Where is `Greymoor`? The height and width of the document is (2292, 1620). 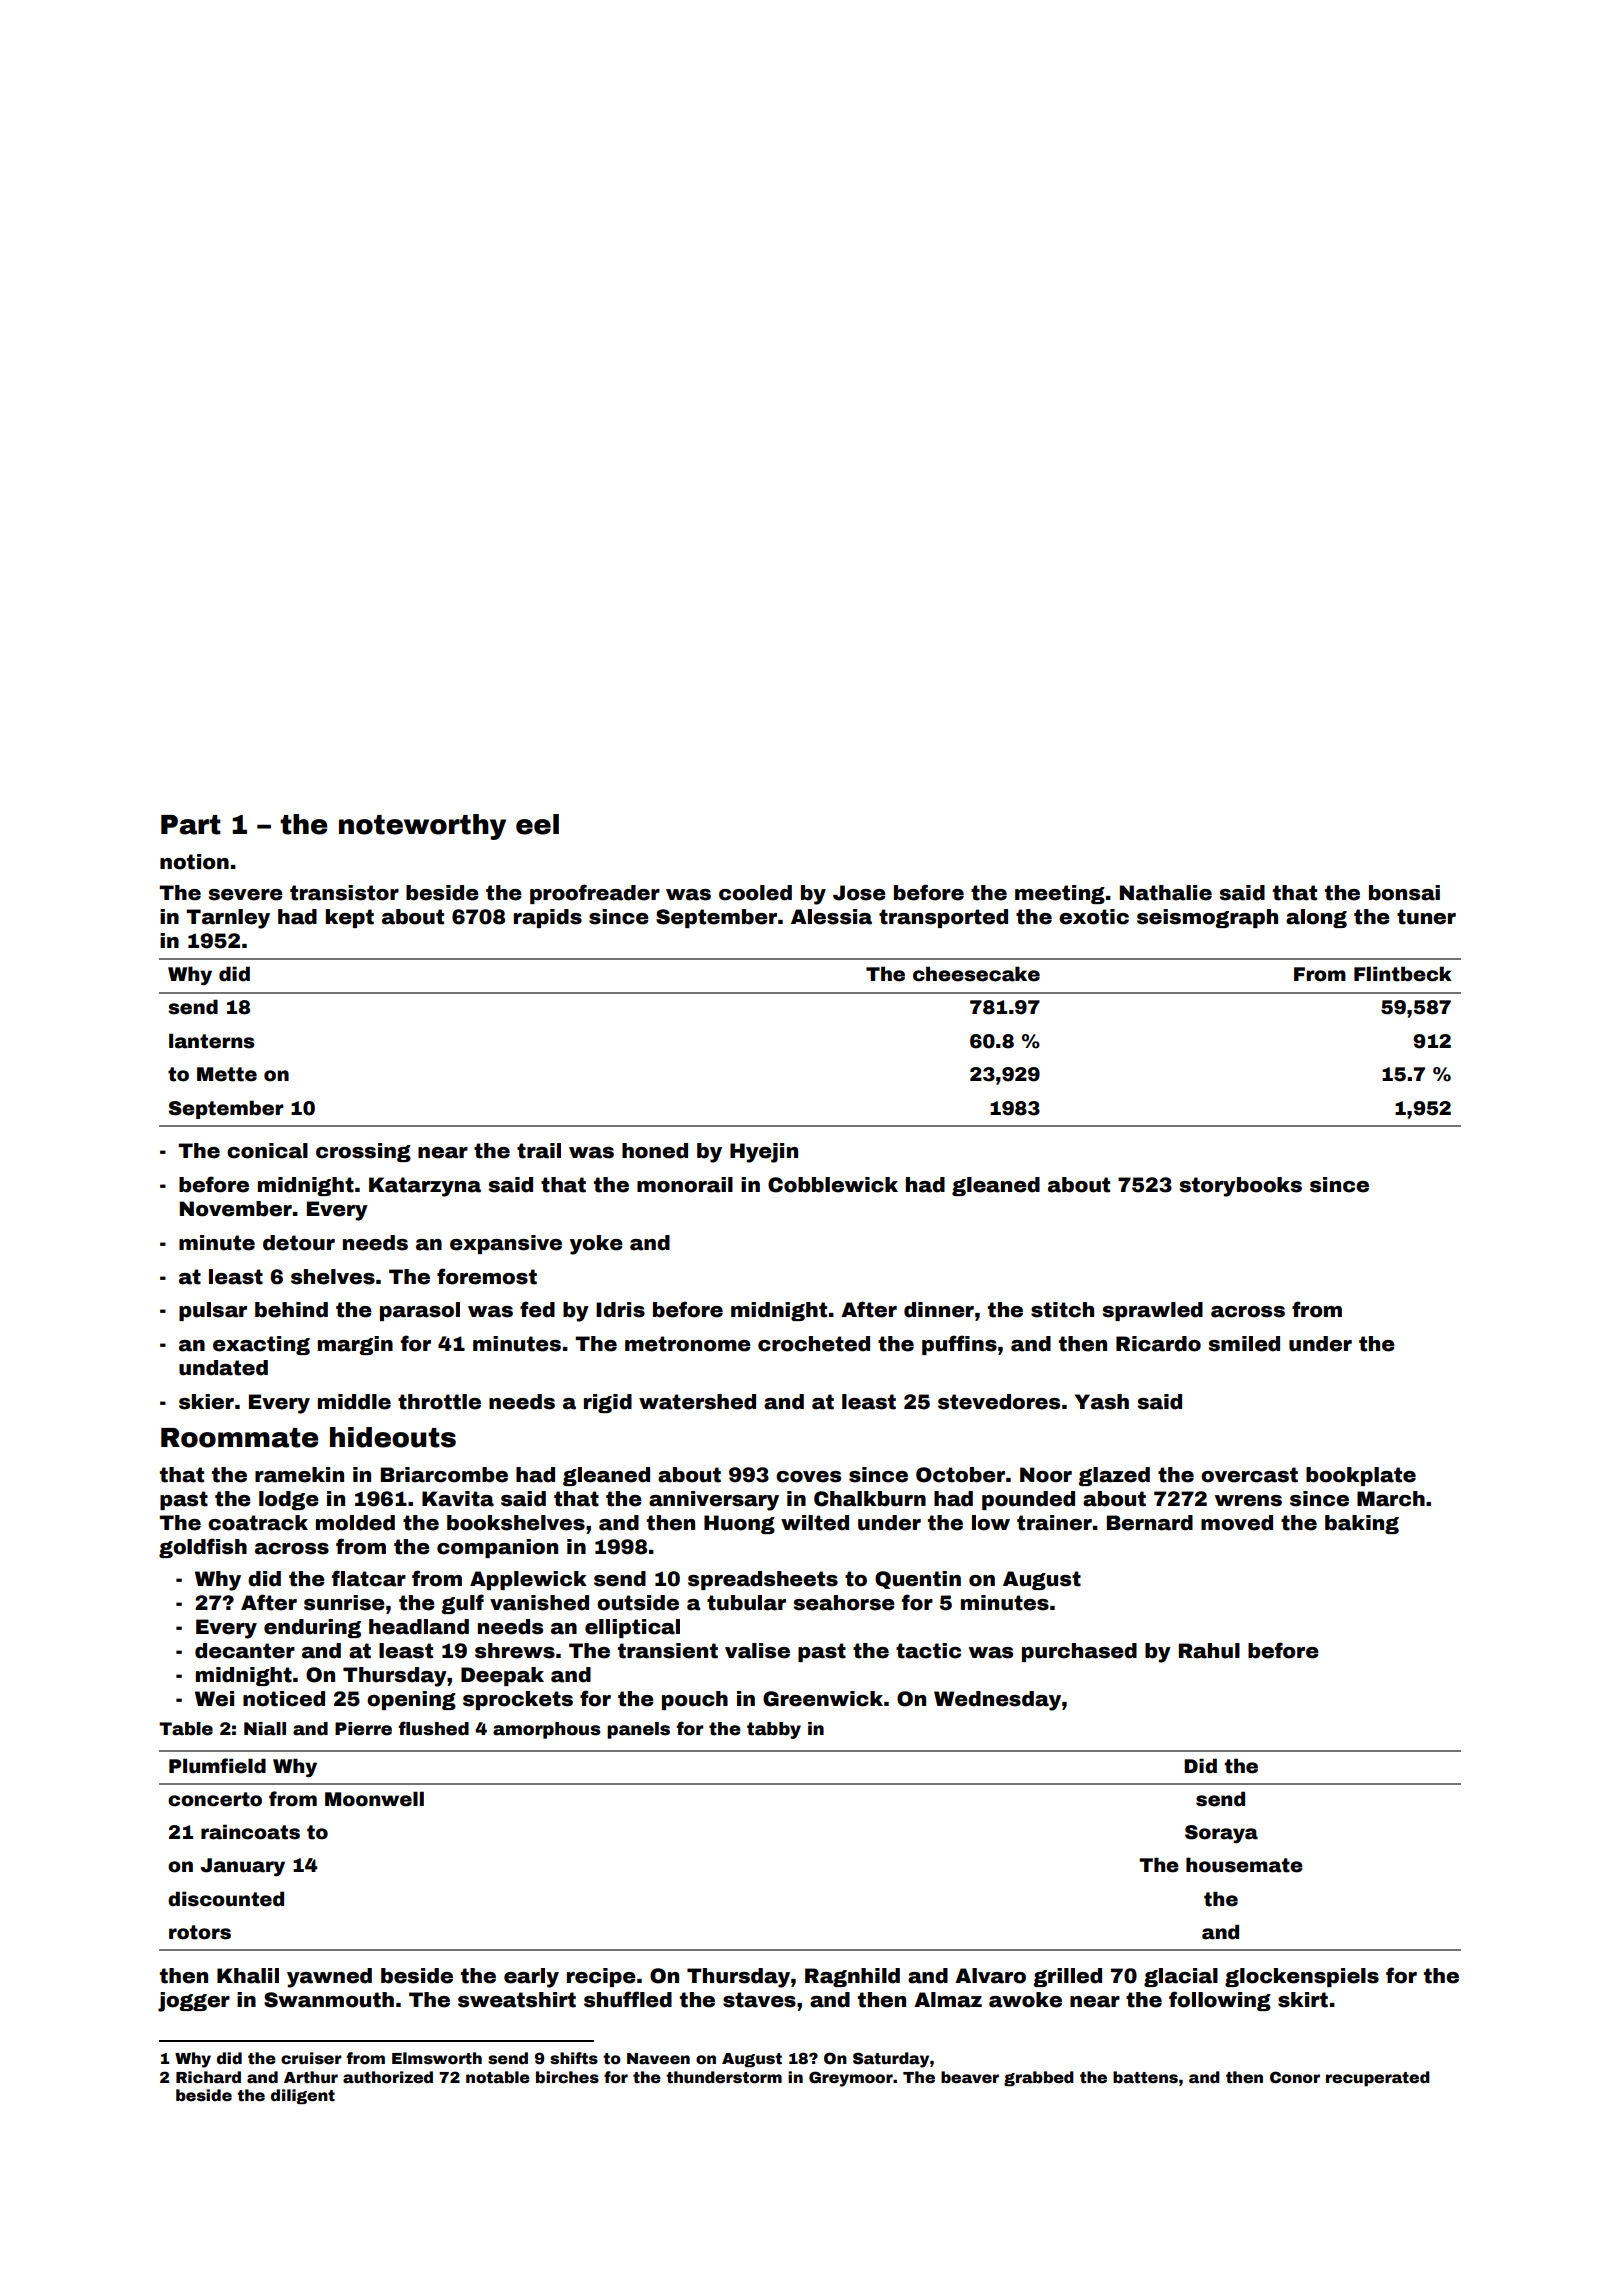
Greymoor is located at coordinates (851, 2079).
